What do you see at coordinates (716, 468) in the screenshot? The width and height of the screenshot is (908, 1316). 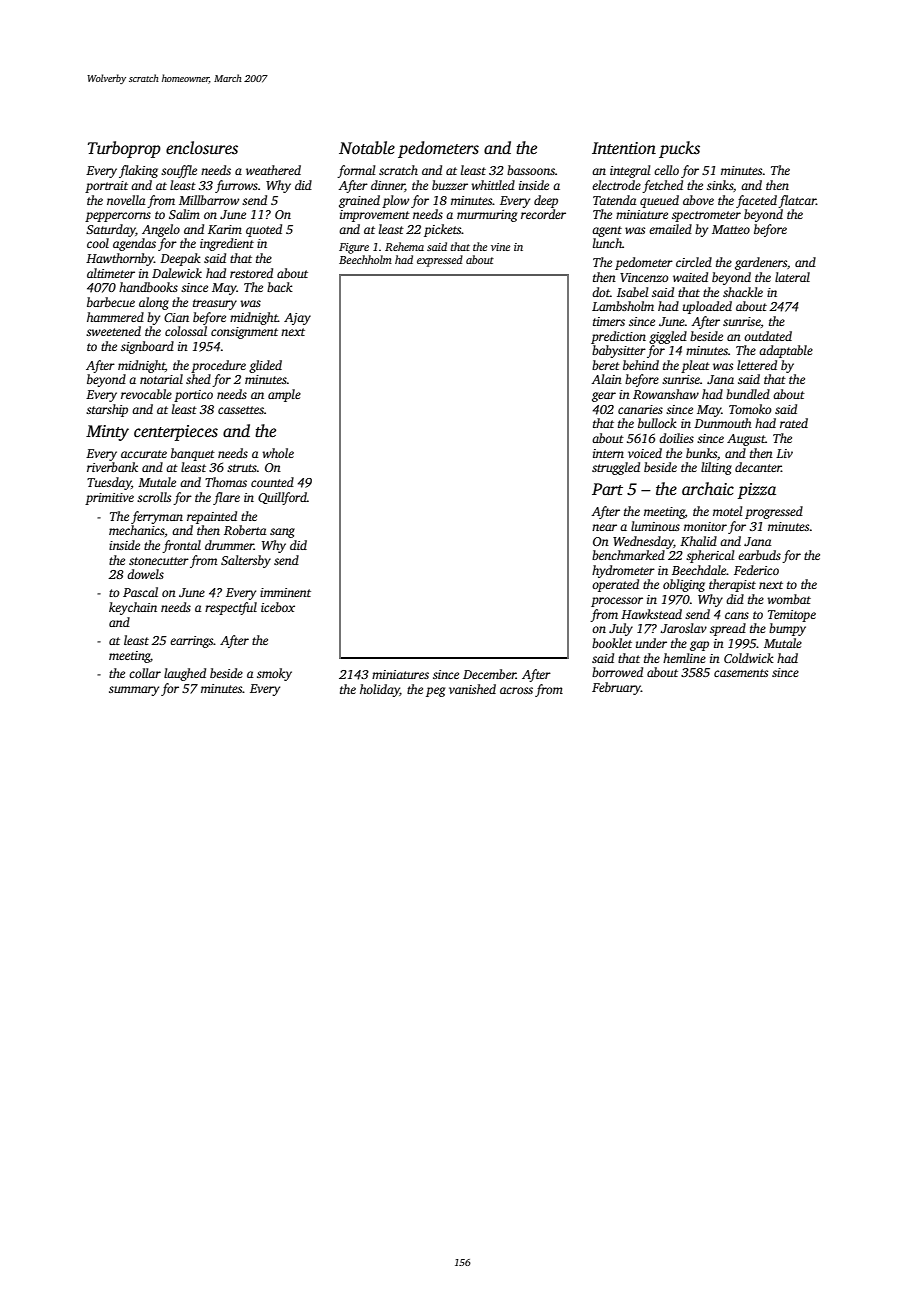 I see `lilting` at bounding box center [716, 468].
